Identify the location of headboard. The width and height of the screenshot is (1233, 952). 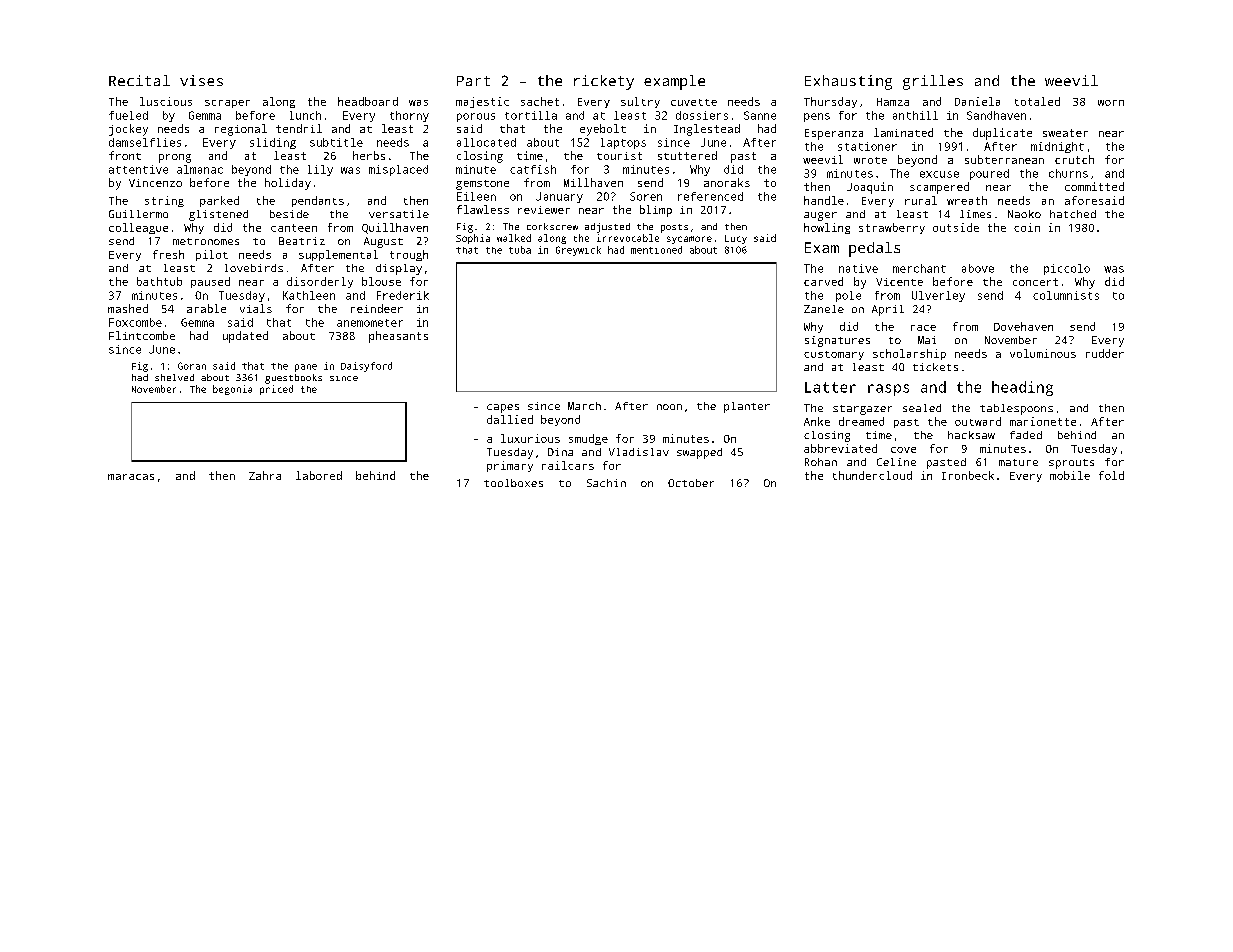
(368, 101).
